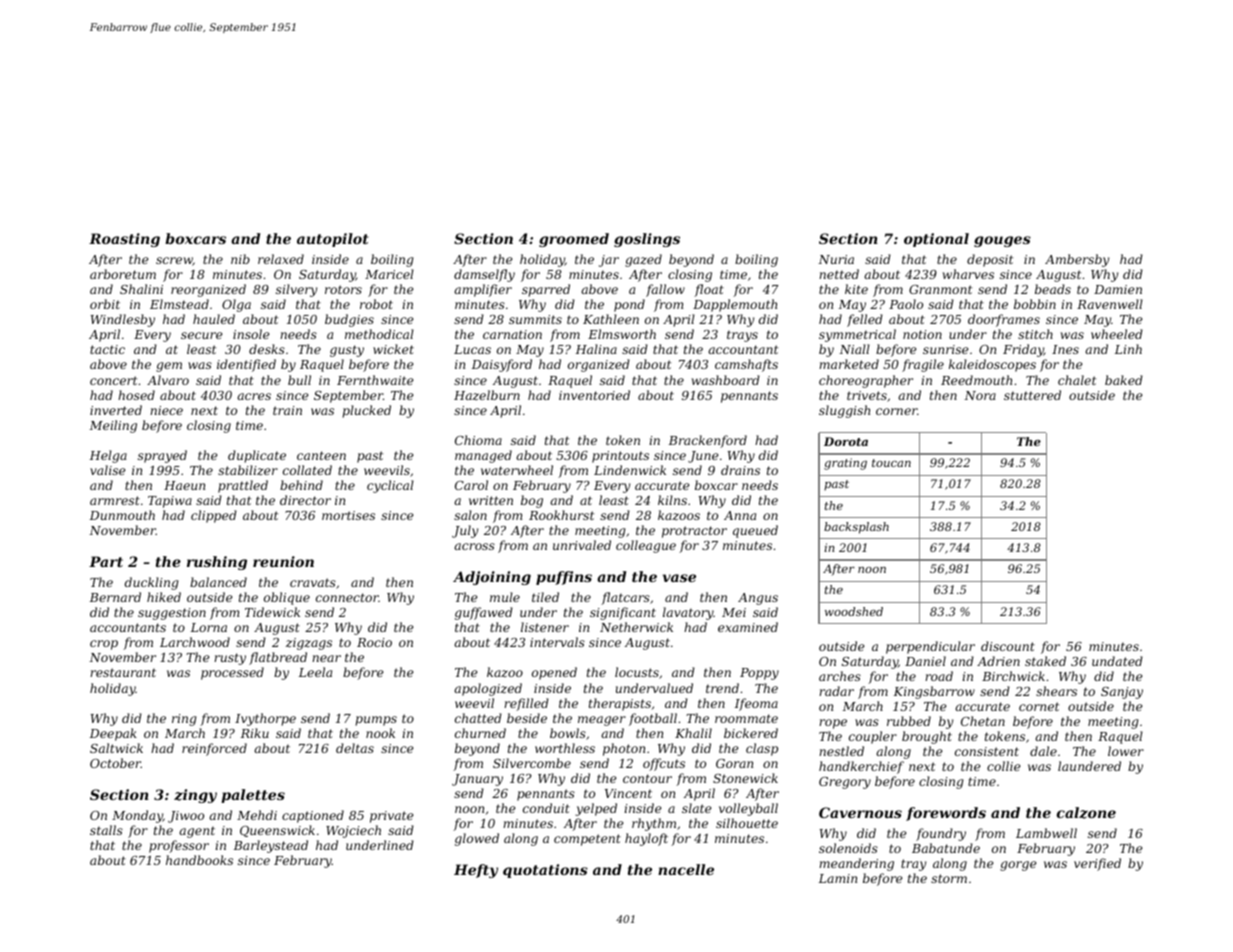  I want to click on rushing, so click(217, 563).
